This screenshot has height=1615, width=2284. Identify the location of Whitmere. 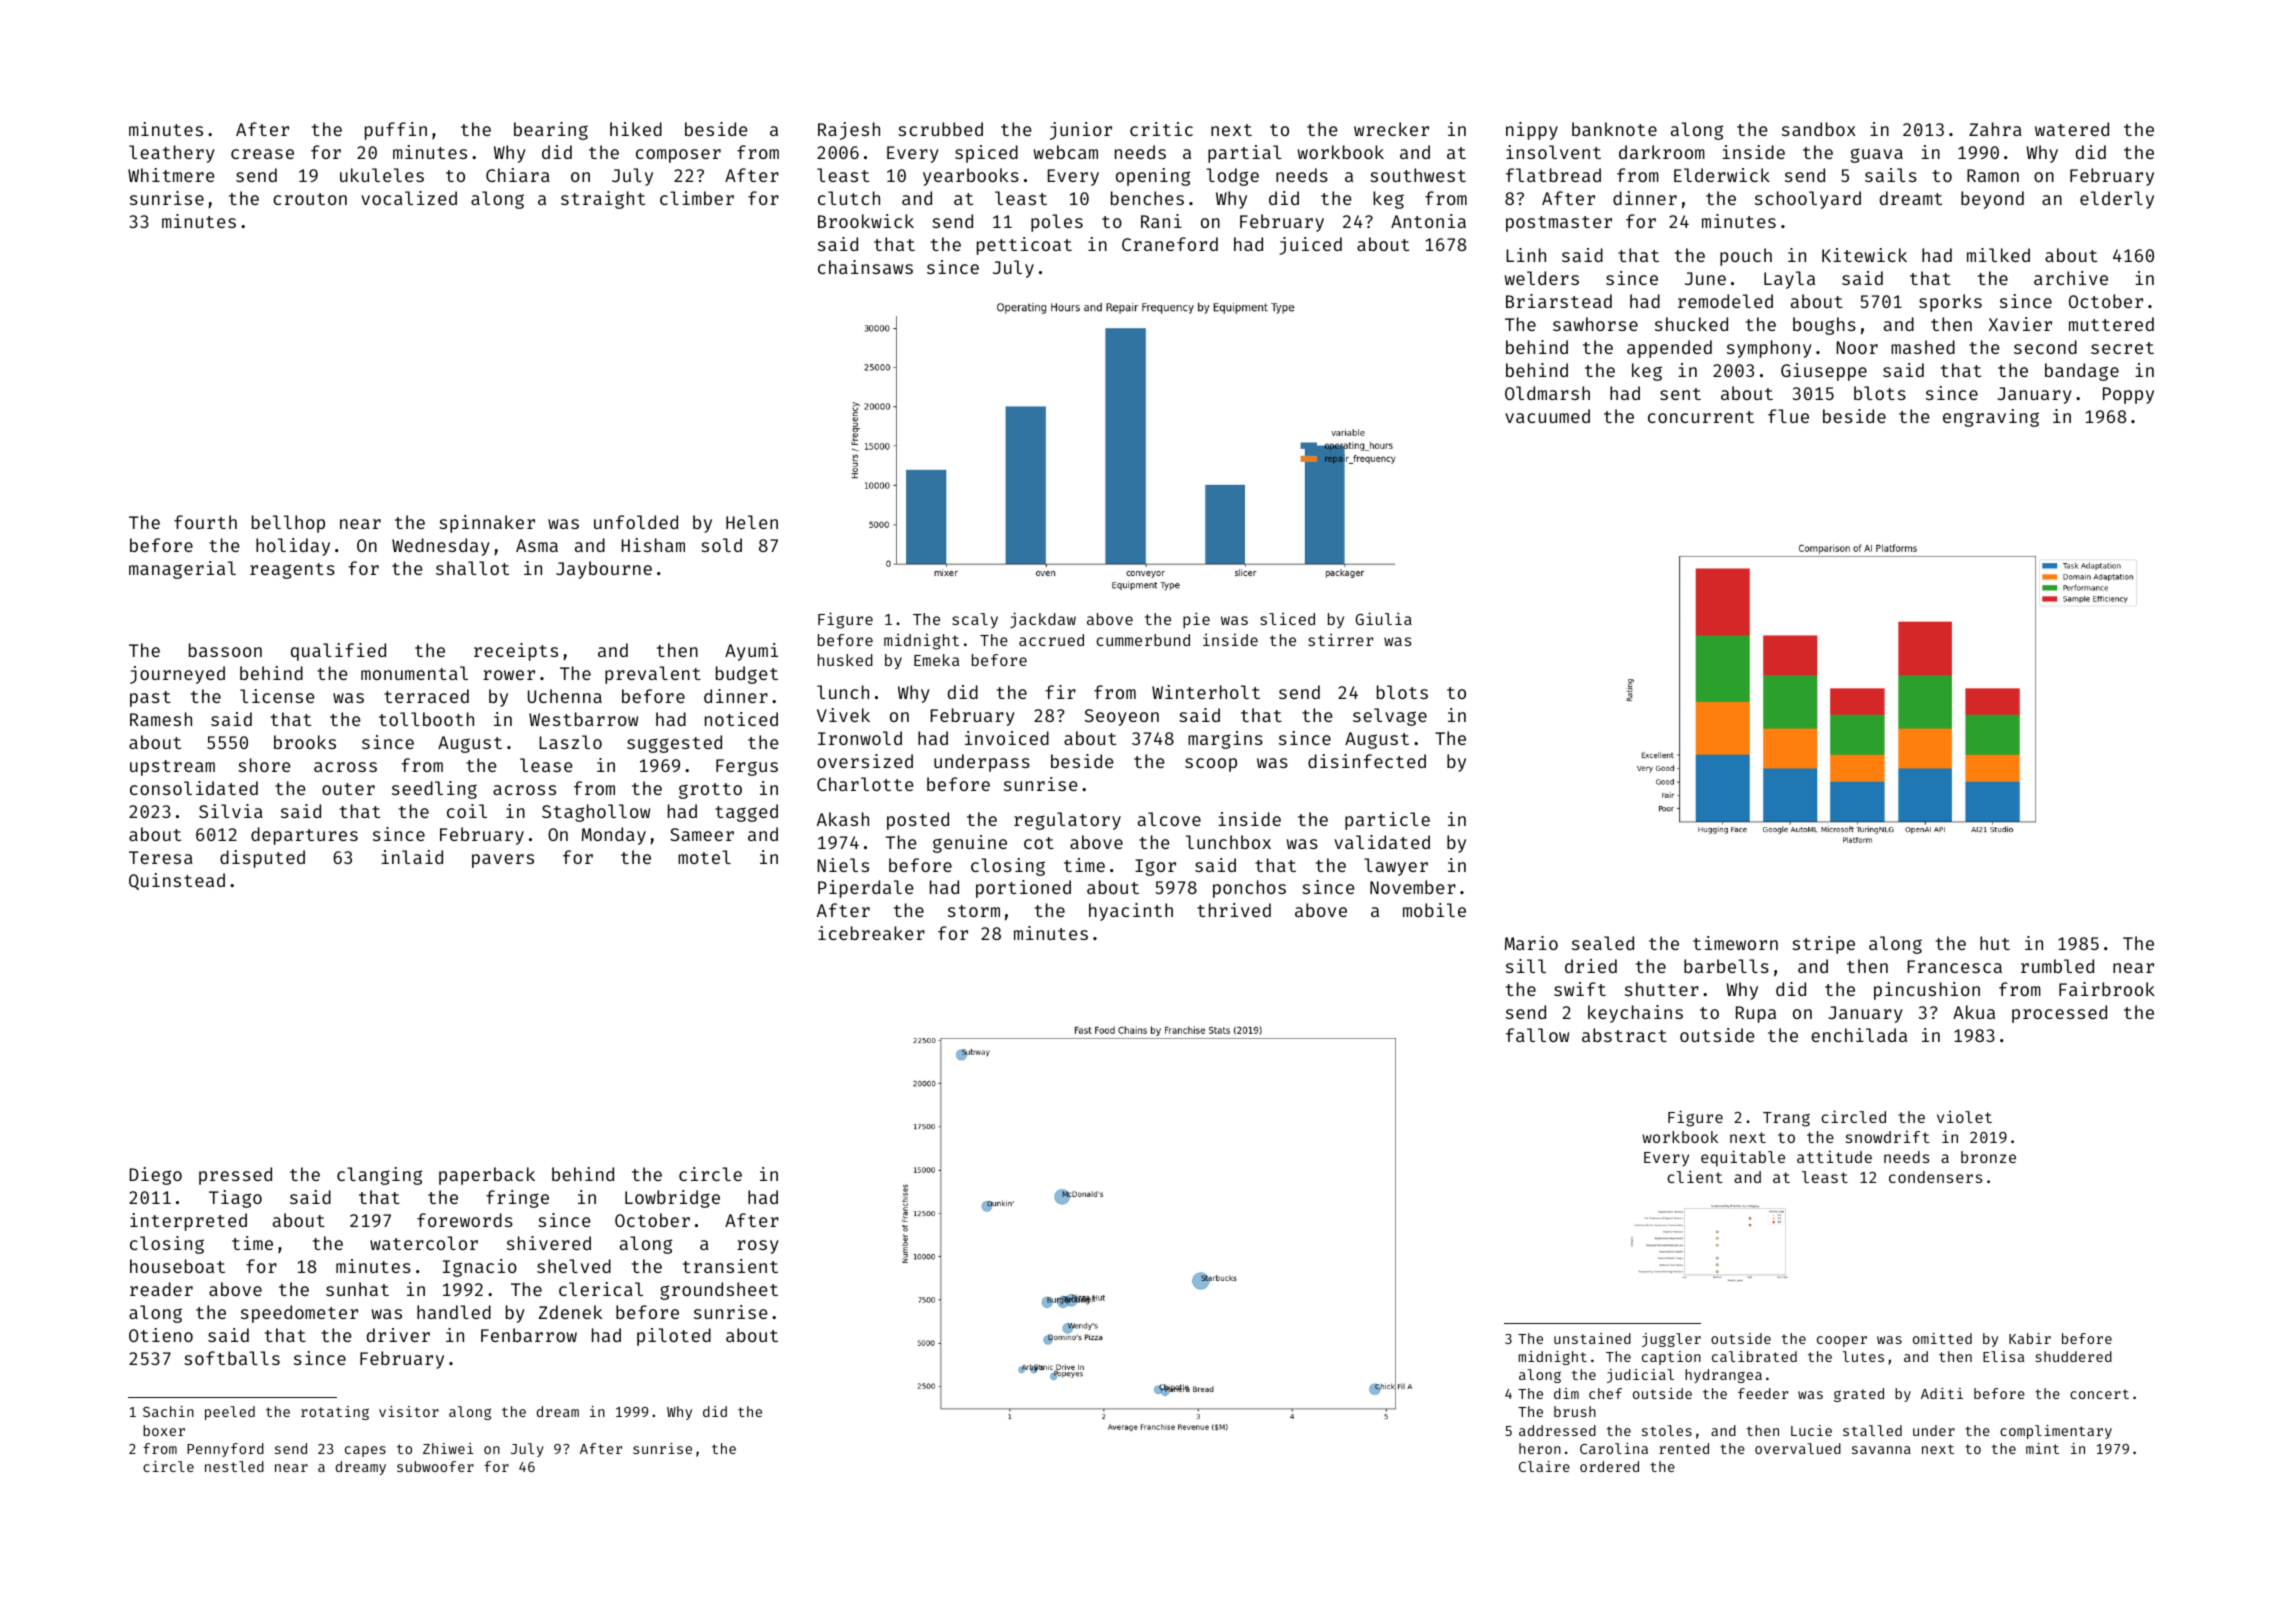
(171, 175).
